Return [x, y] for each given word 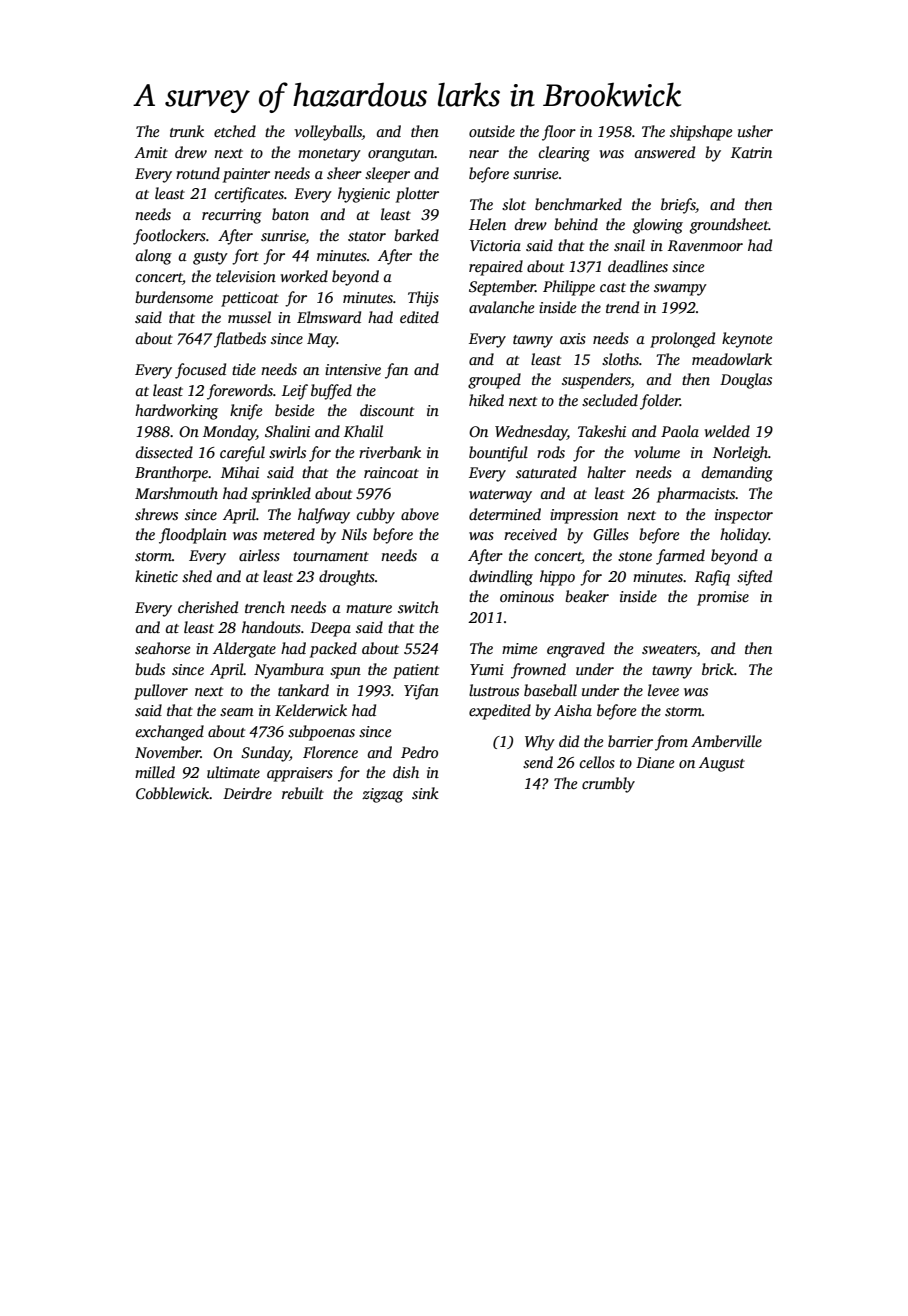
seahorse [162, 648]
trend [622, 307]
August [722, 764]
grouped [494, 381]
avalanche [501, 307]
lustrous [494, 690]
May [322, 340]
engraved [576, 650]
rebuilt [303, 793]
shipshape [701, 133]
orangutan [401, 155]
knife [246, 412]
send [538, 762]
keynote [747, 340]
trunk [187, 131]
